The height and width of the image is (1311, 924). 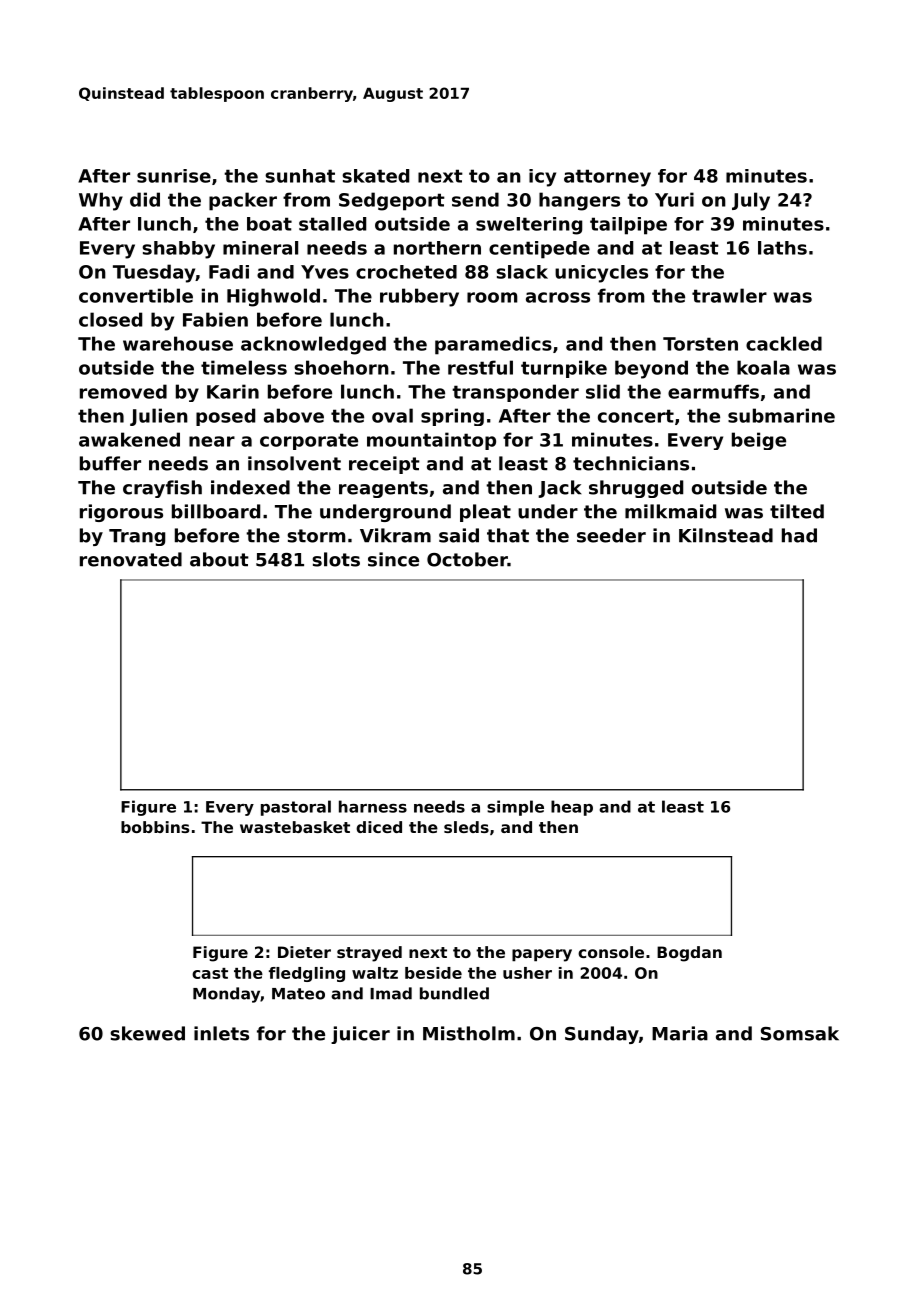 What do you see at coordinates (784, 343) in the image?
I see `cackled` at bounding box center [784, 343].
